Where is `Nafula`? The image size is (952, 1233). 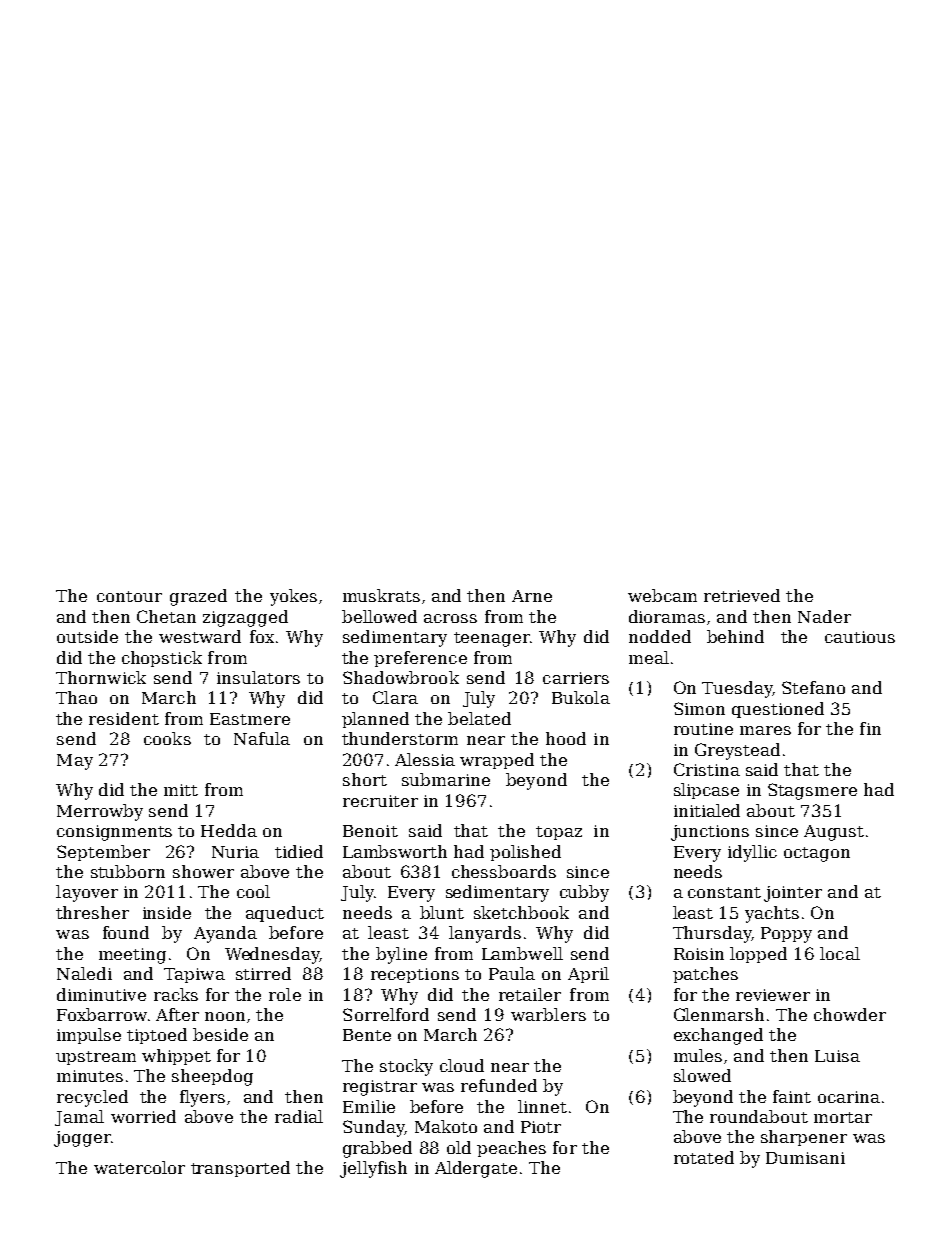
Nafula is located at coordinates (262, 738).
